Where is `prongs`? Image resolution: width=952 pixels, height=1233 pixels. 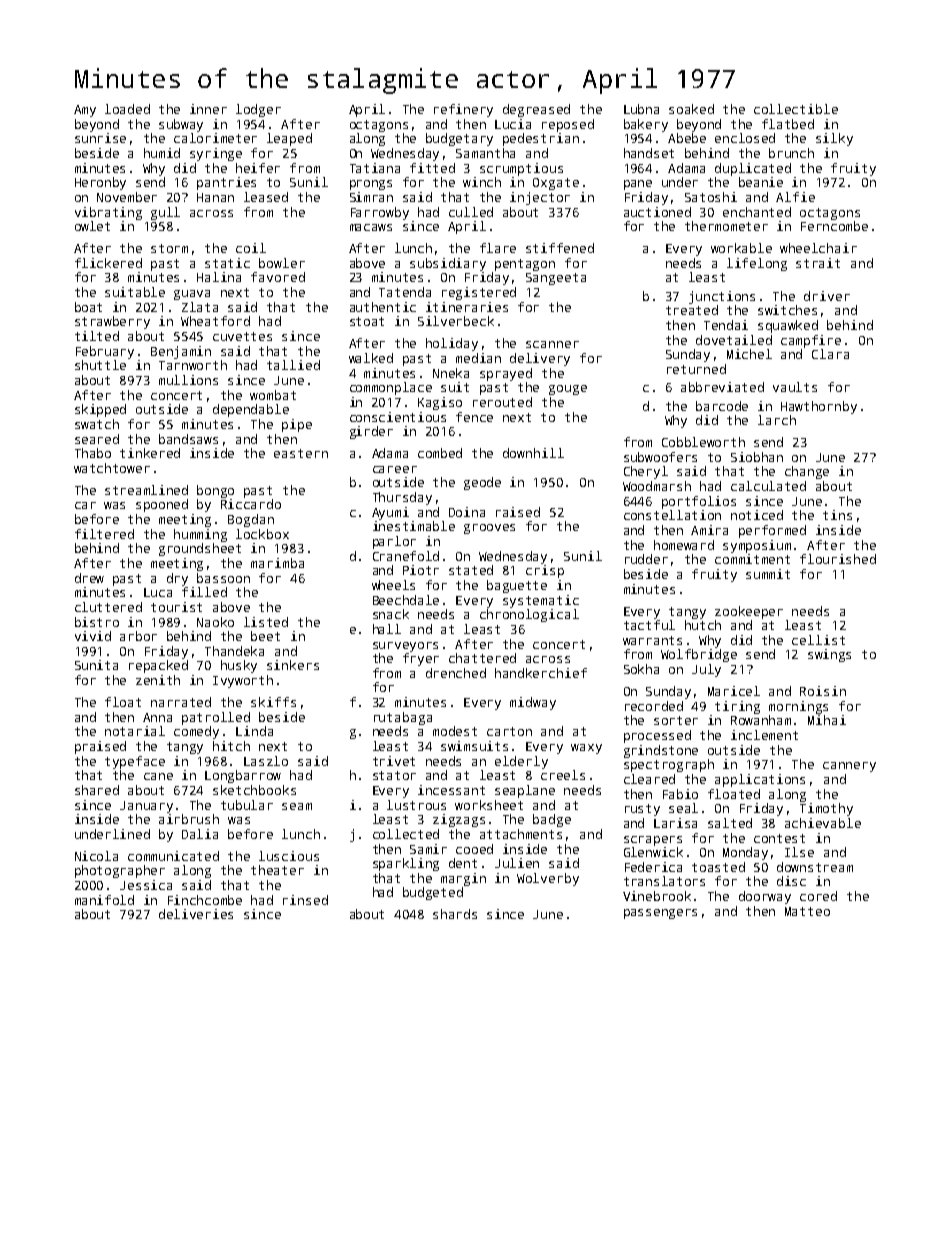
prongs is located at coordinates (371, 185).
